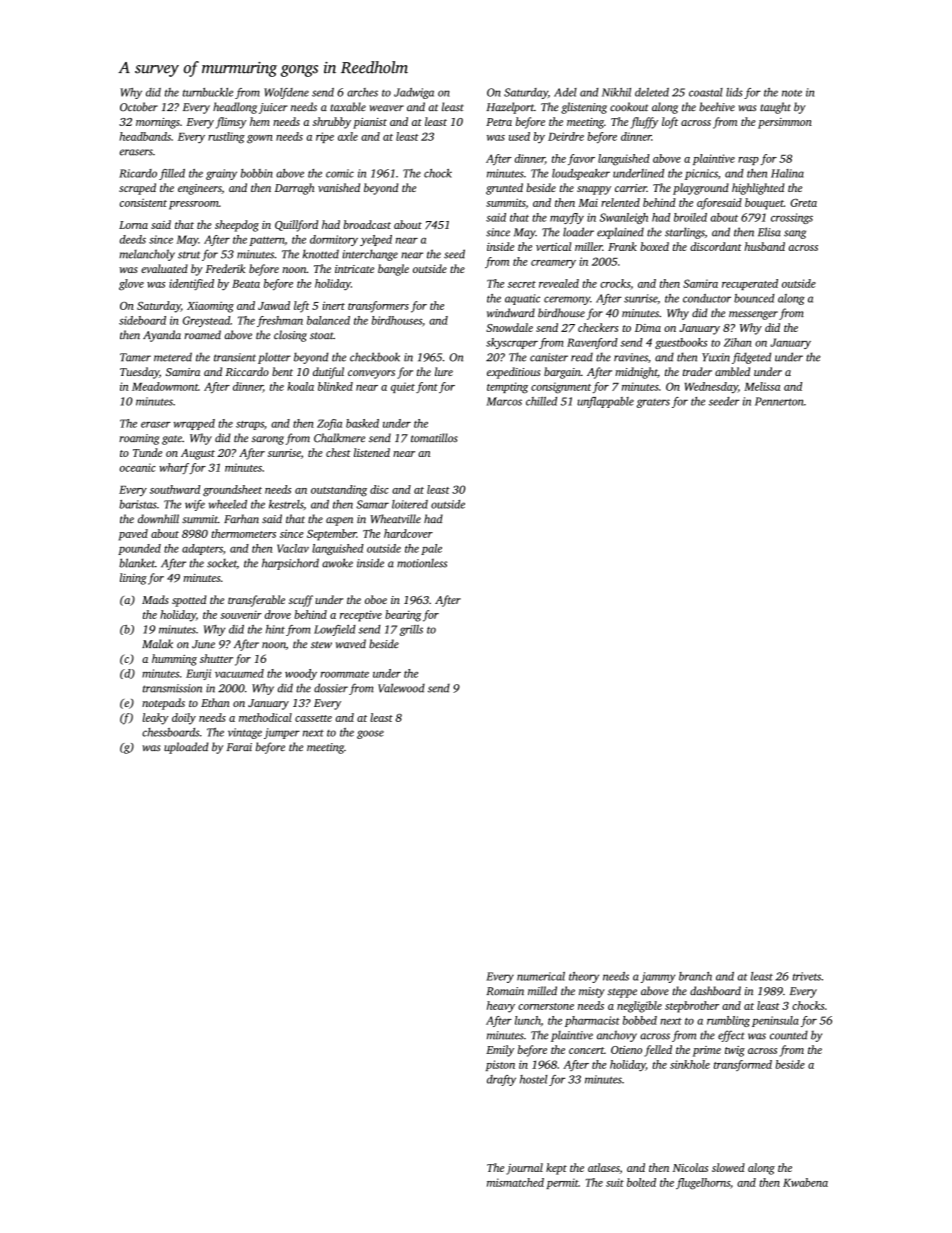  What do you see at coordinates (504, 189) in the page?
I see `grunted` at bounding box center [504, 189].
